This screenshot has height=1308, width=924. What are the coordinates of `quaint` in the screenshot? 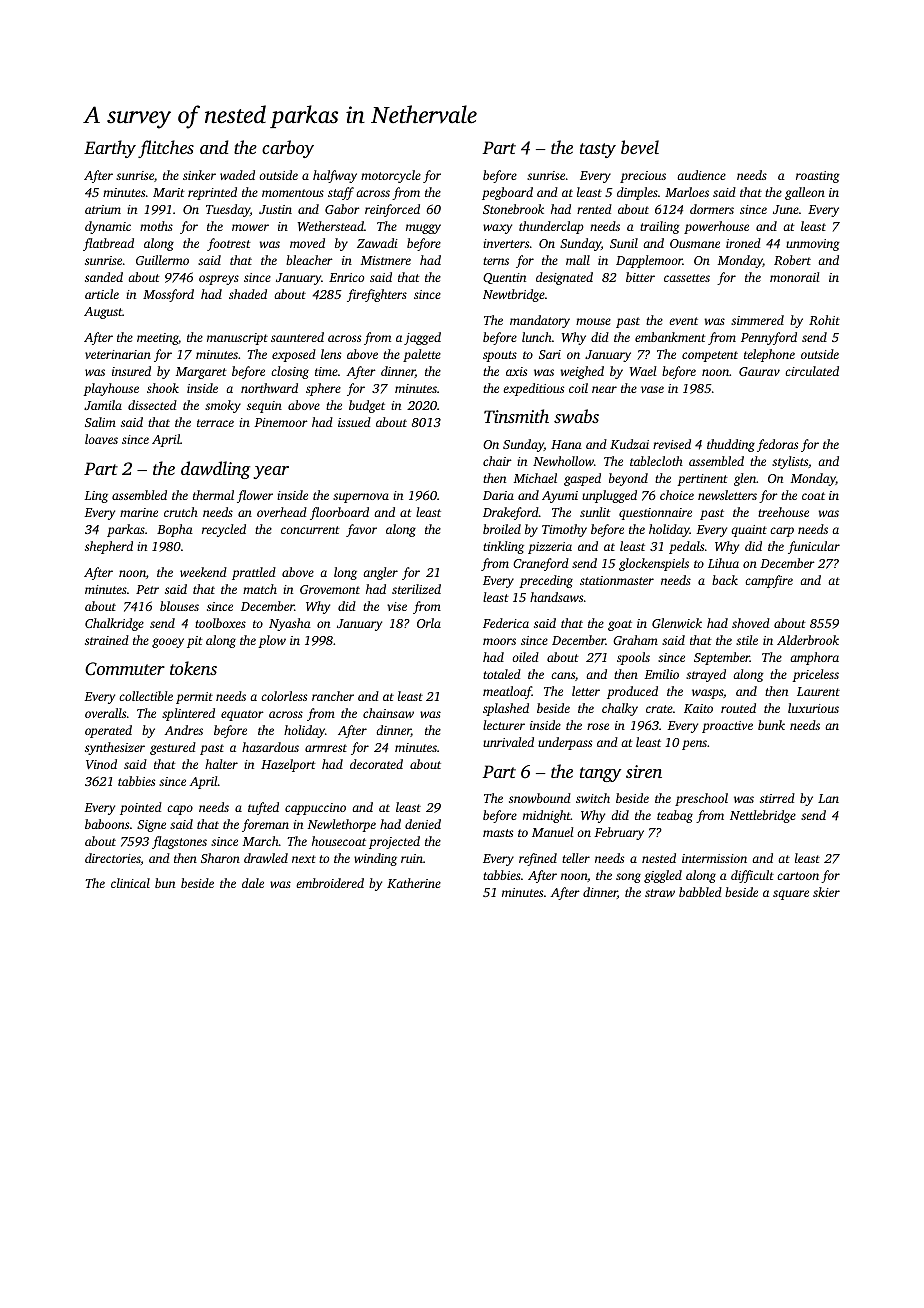 It's located at (749, 531).
